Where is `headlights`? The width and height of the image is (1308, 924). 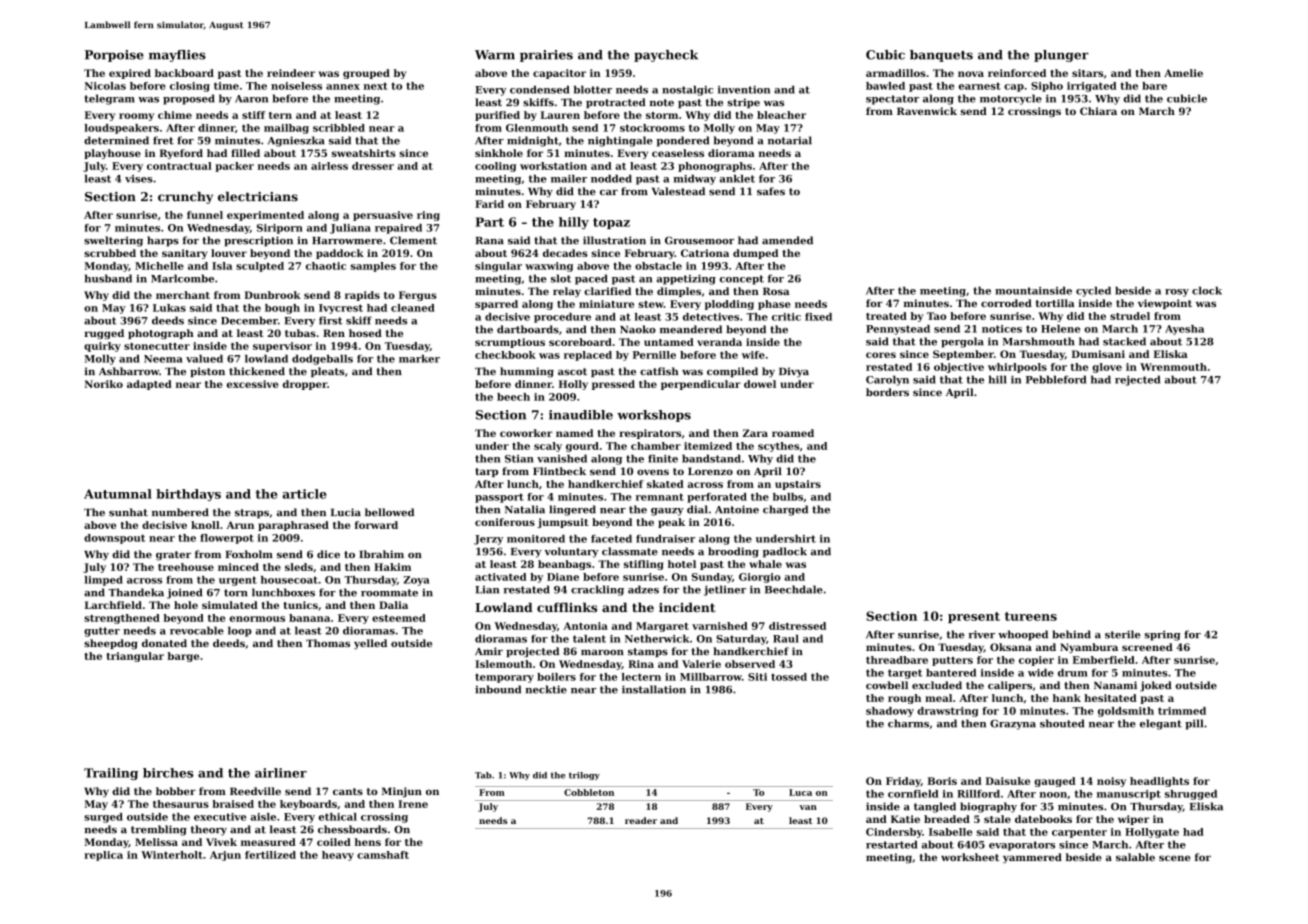 headlights is located at coordinates (1159, 782).
